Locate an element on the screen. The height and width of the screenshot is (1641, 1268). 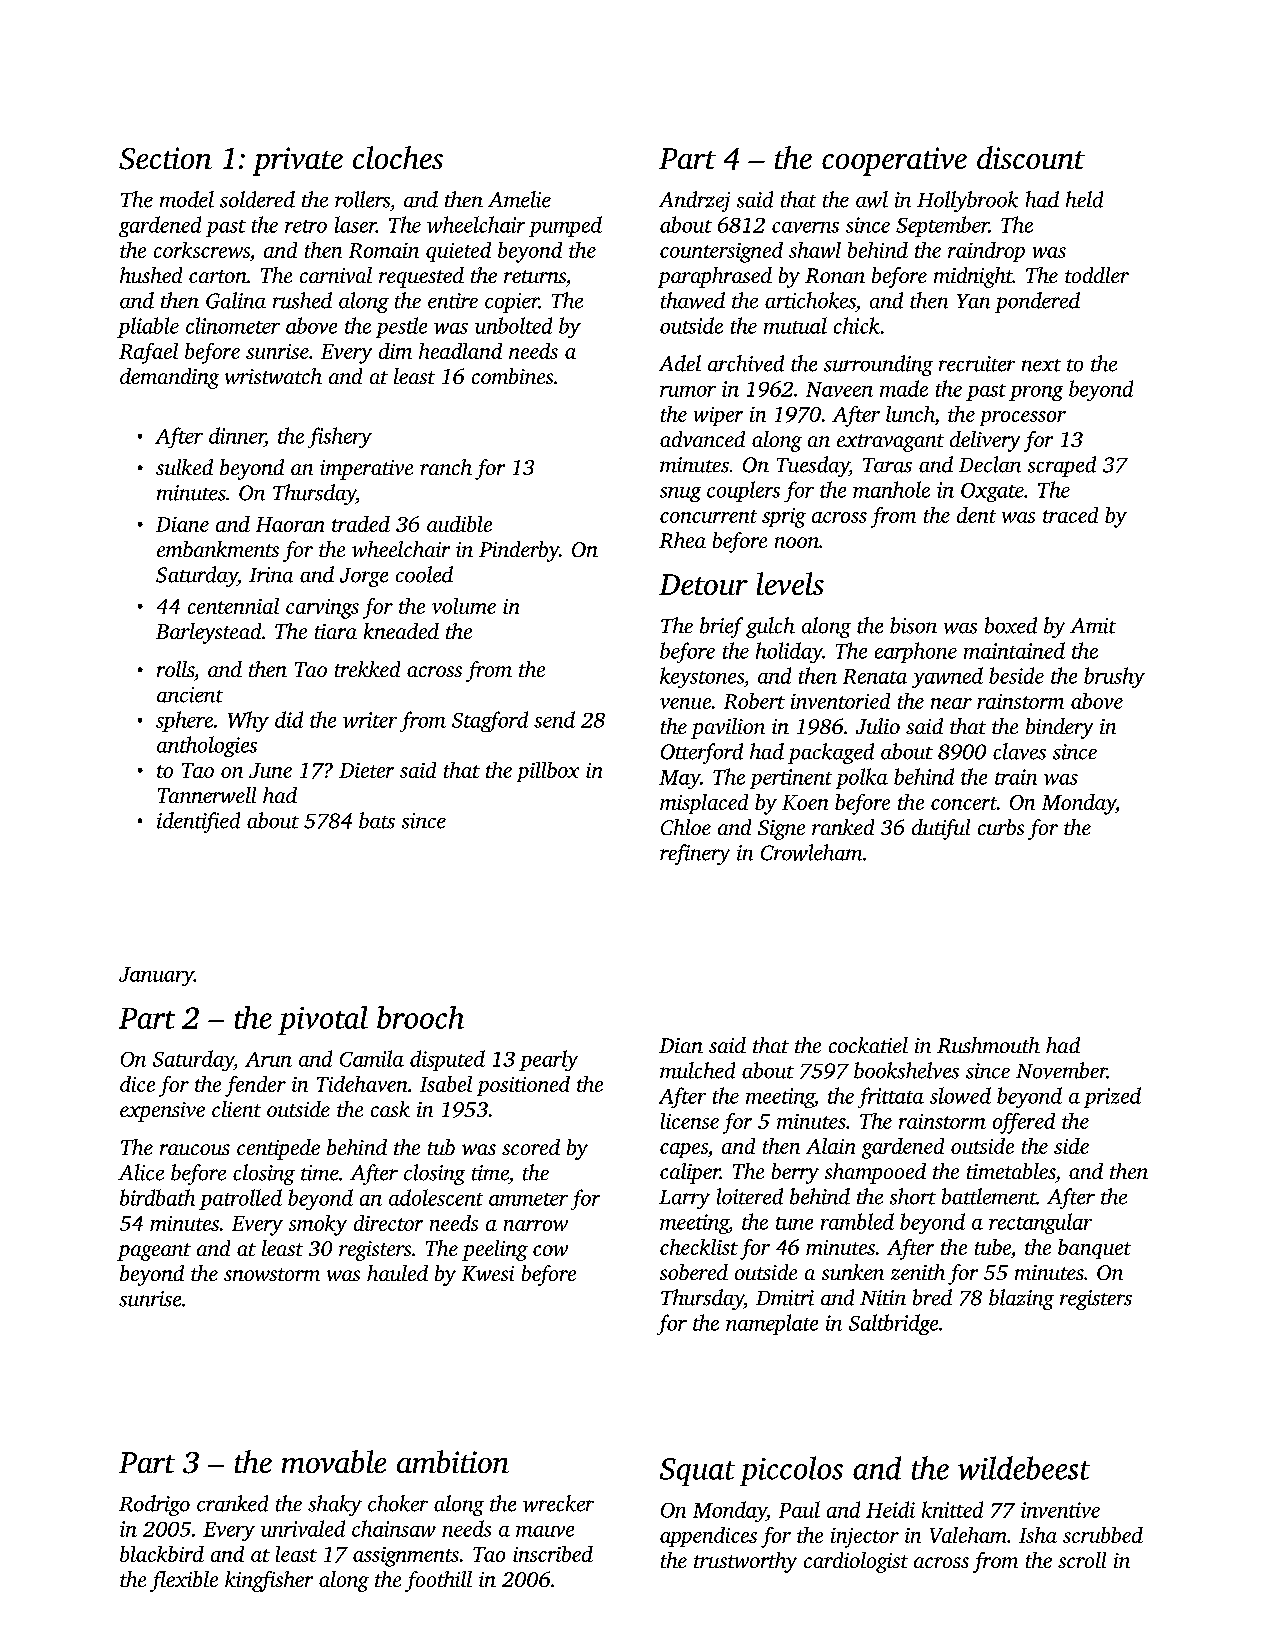
knitted is located at coordinates (952, 1509).
